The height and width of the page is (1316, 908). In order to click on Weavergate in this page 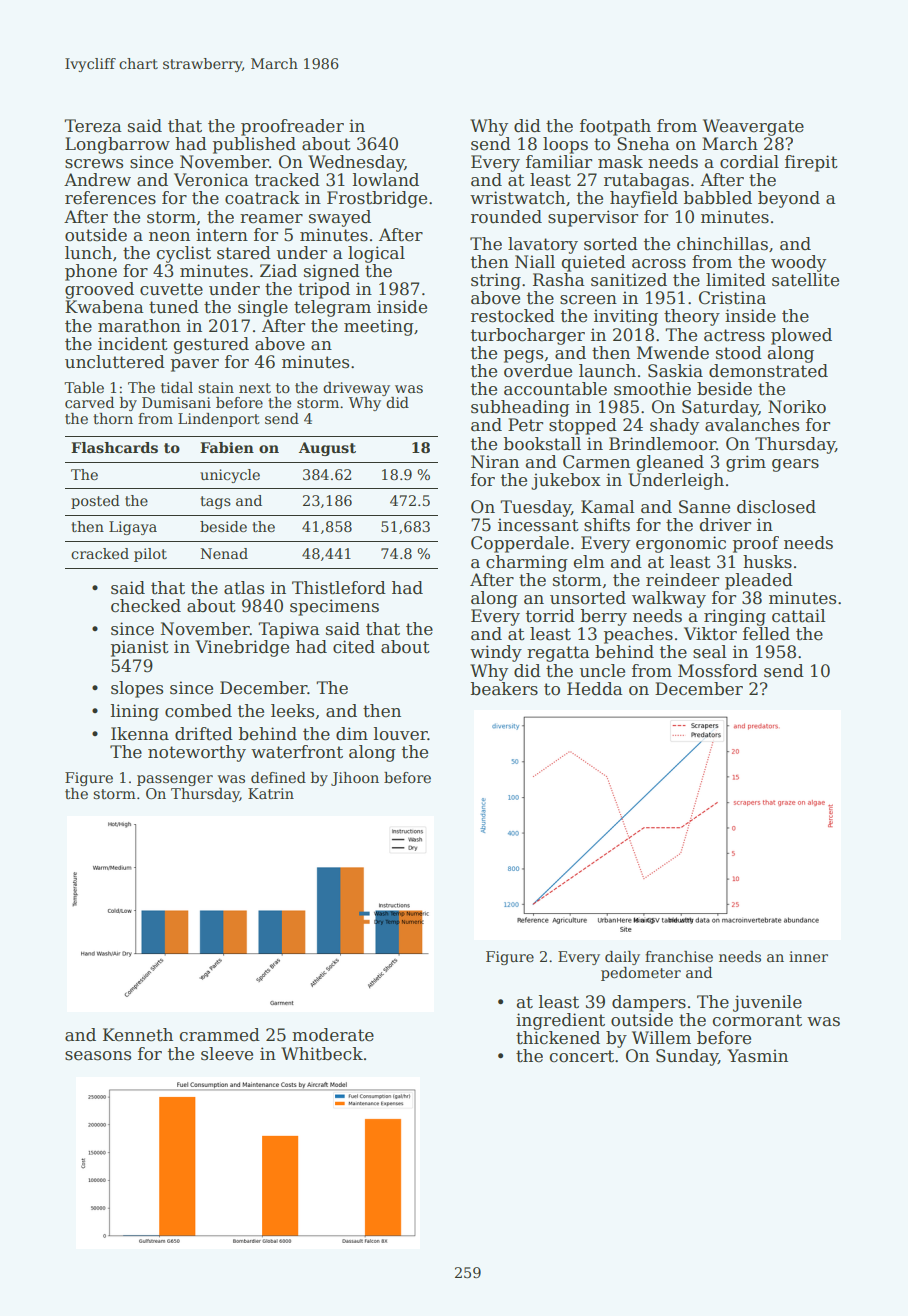, I will do `click(753, 127)`.
